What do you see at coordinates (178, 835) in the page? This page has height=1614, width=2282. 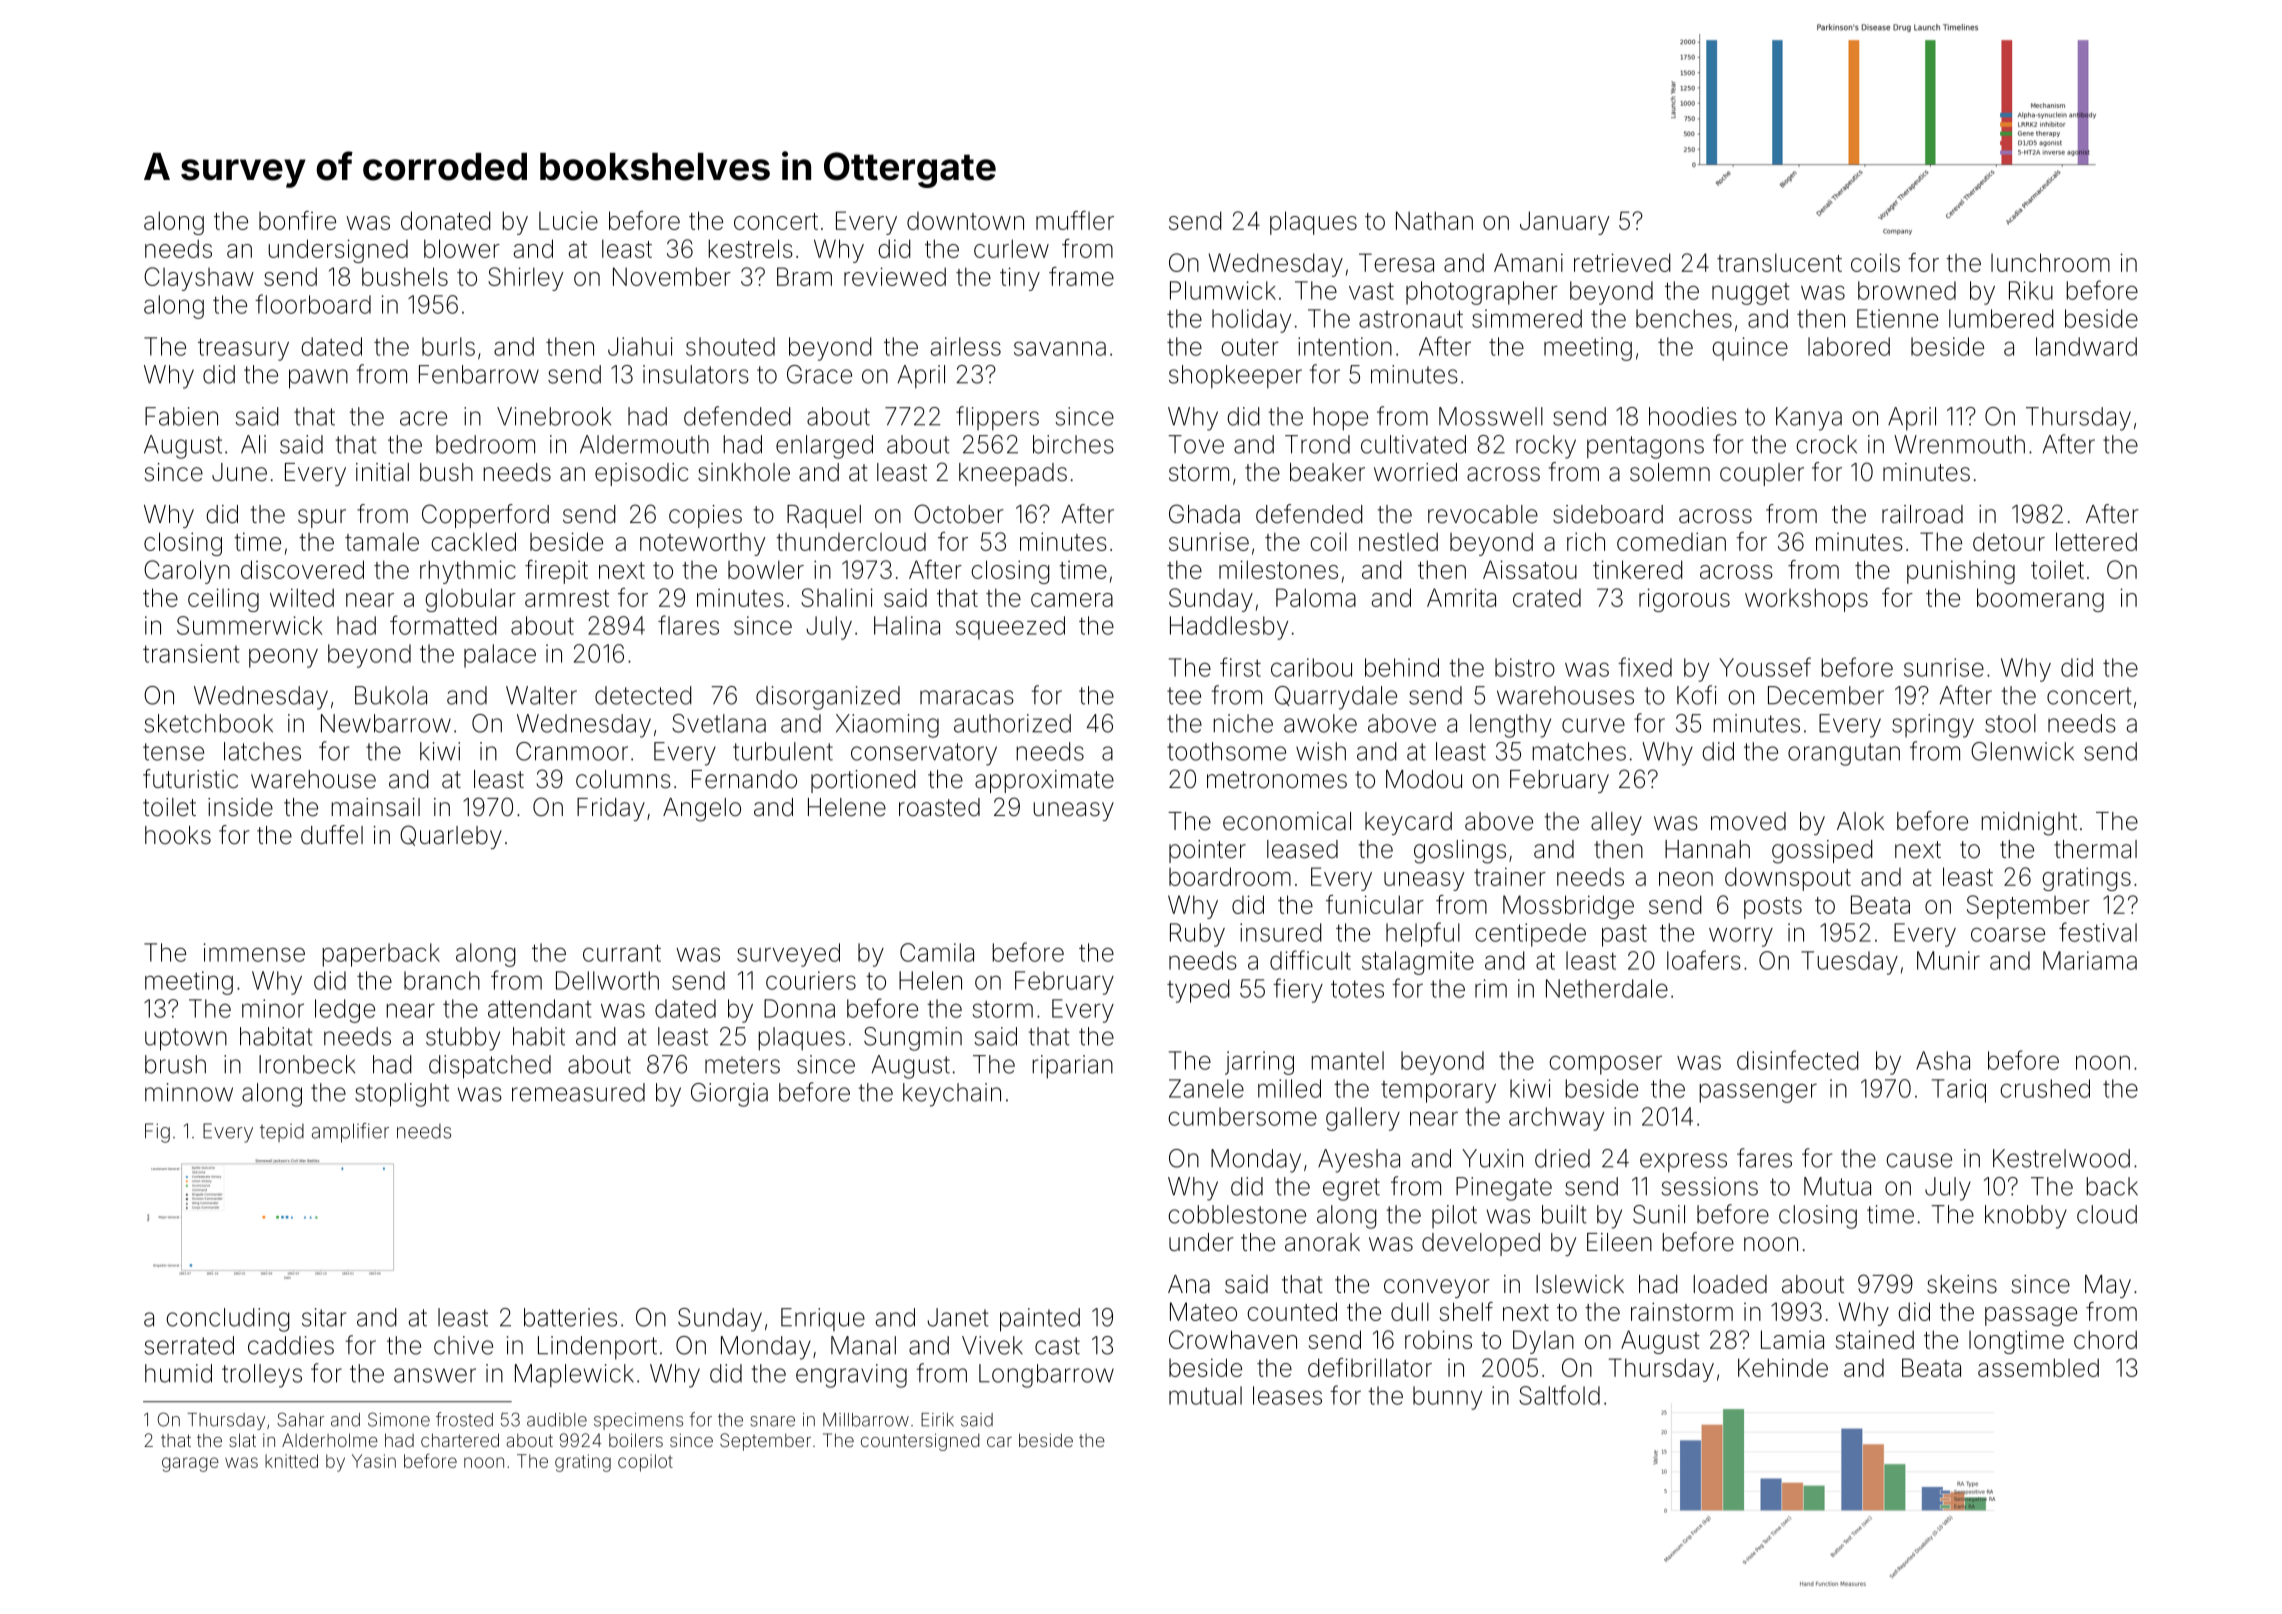 I see `hooks` at bounding box center [178, 835].
